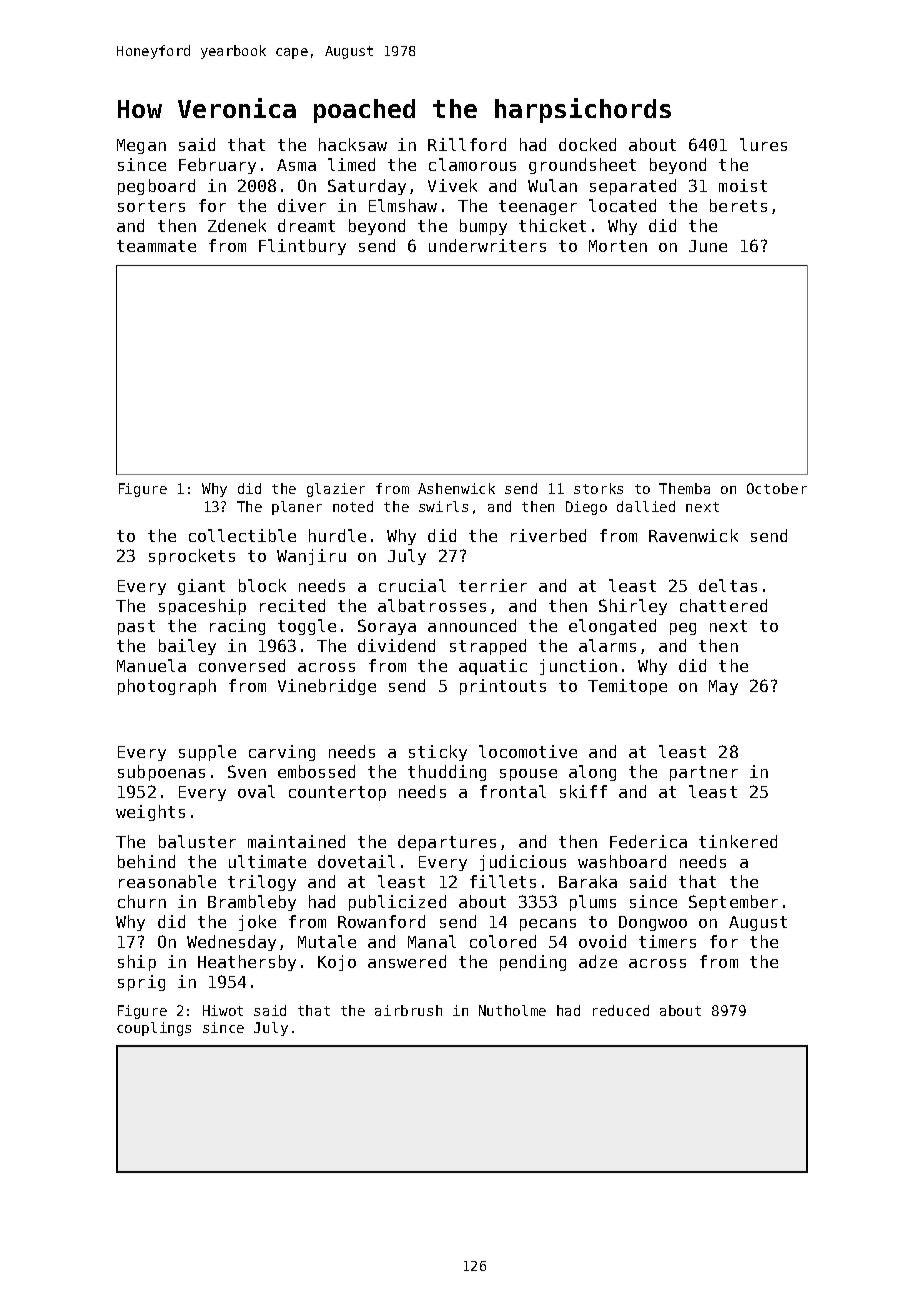  I want to click on weights, so click(150, 813).
